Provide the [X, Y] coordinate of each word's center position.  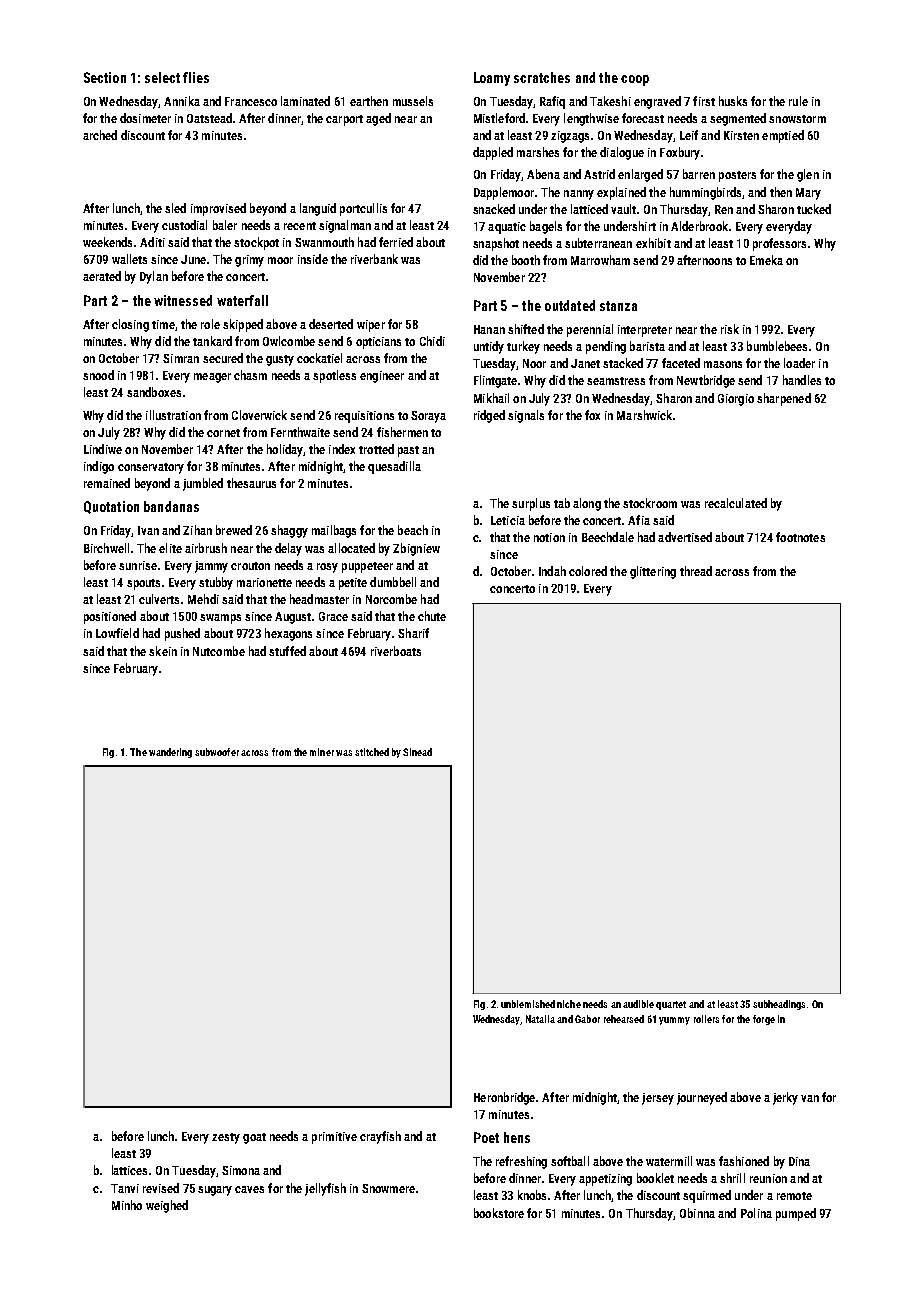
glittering [653, 572]
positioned [110, 617]
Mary [808, 194]
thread [696, 571]
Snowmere [388, 1188]
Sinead [417, 752]
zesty [226, 1138]
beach [413, 530]
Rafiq [552, 102]
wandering [170, 753]
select [162, 77]
